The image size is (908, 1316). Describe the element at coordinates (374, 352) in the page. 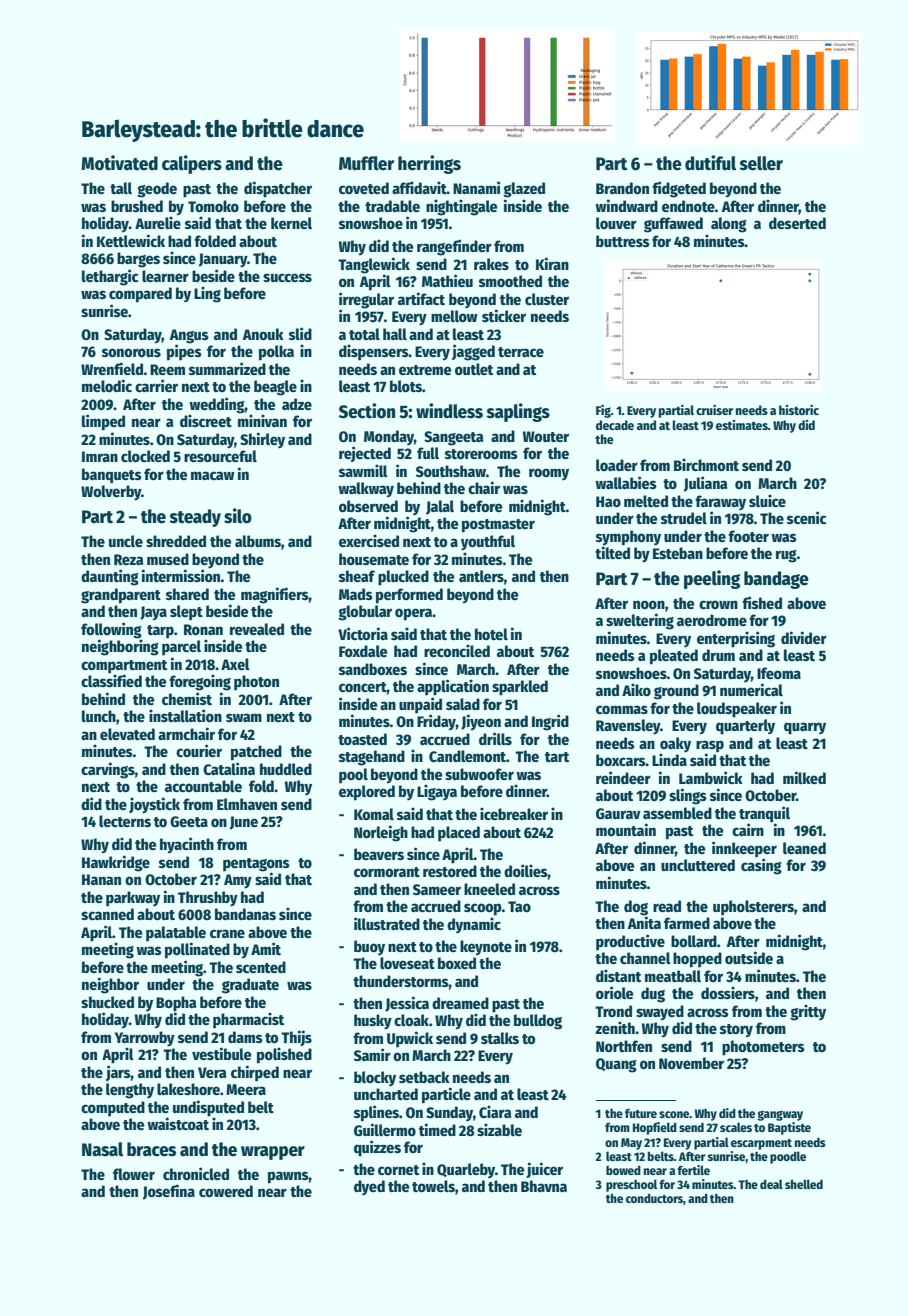

I see `dispensers` at that location.
